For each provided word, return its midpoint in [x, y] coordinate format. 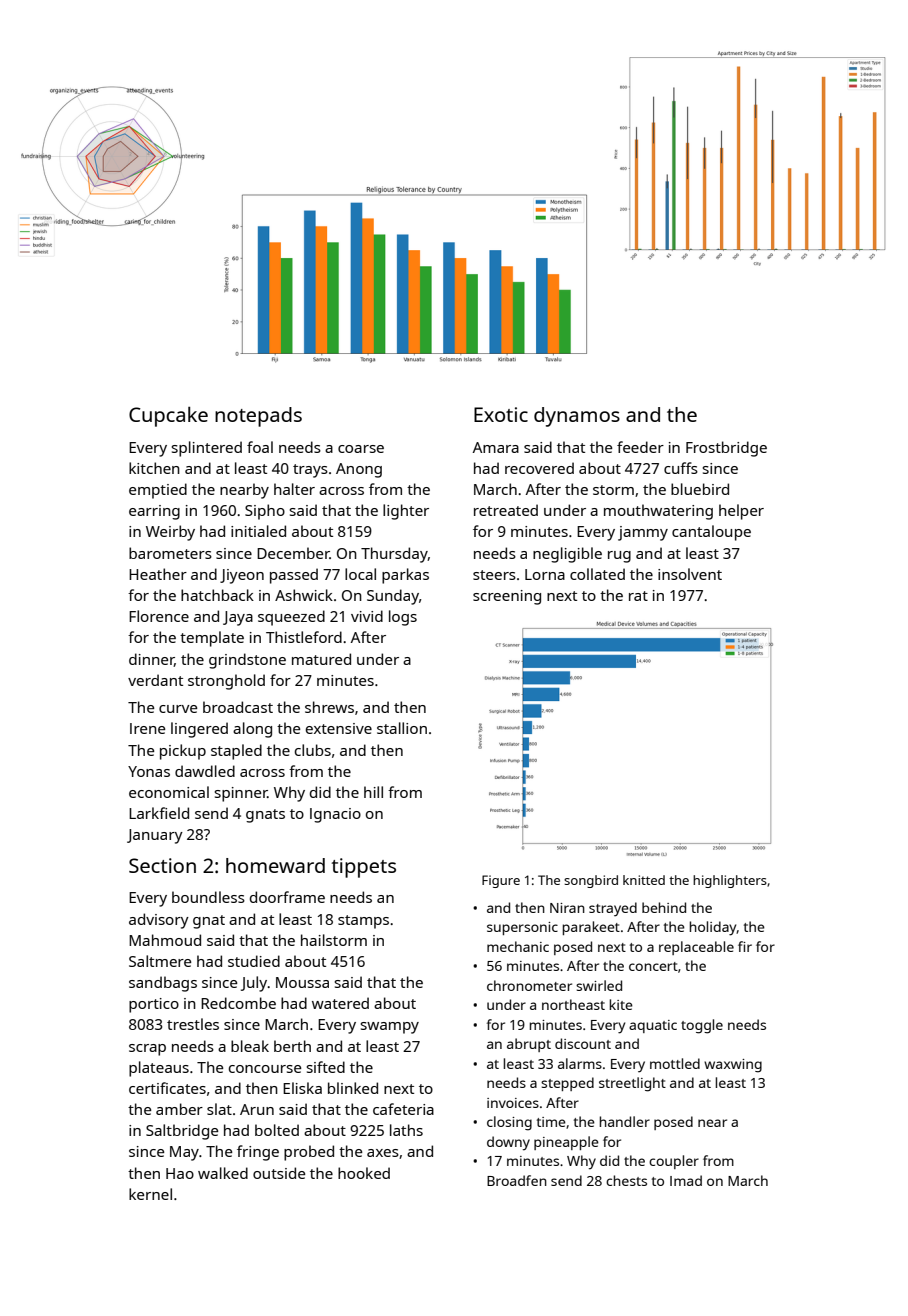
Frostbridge [726, 449]
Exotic [501, 414]
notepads [258, 417]
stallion [402, 728]
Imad [686, 1180]
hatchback [217, 595]
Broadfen [517, 1180]
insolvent [690, 574]
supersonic [522, 928]
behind [664, 907]
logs [403, 618]
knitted [644, 880]
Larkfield [159, 813]
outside [279, 1173]
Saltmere [160, 961]
